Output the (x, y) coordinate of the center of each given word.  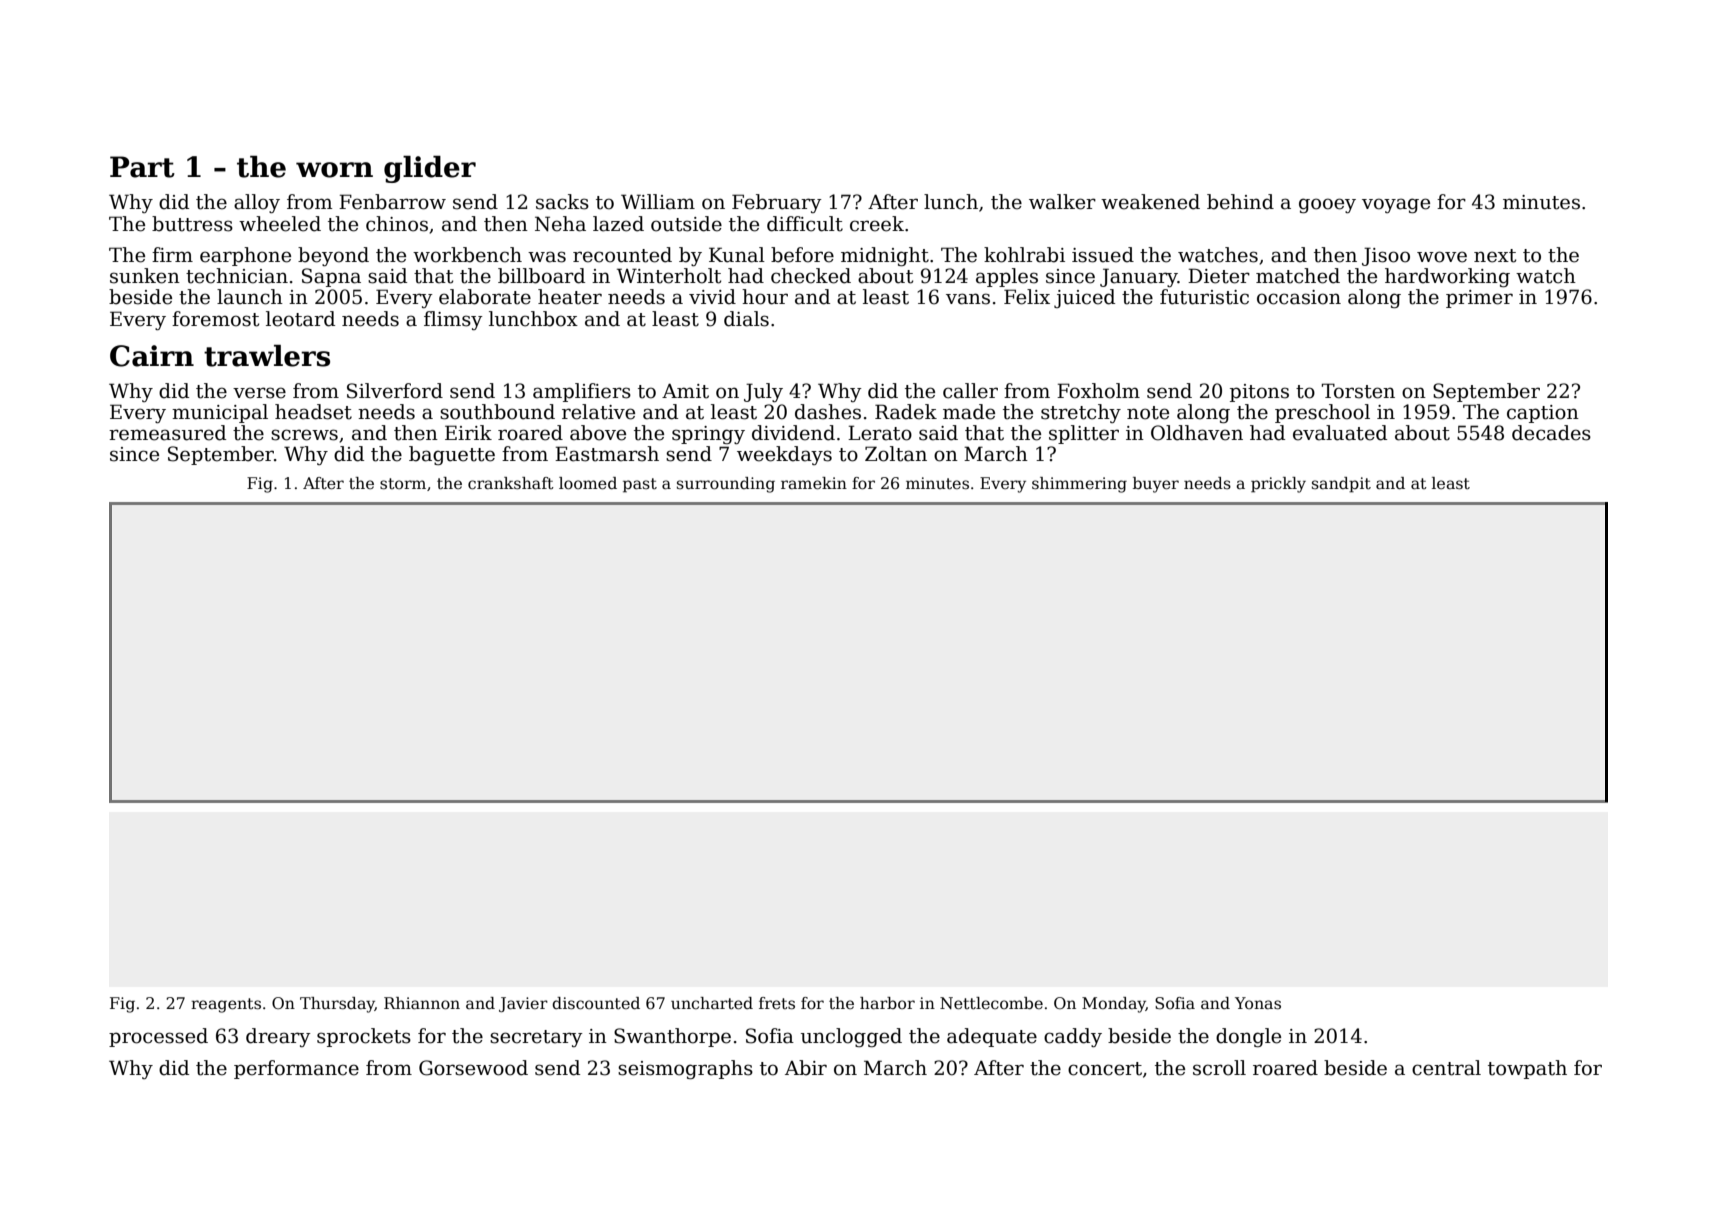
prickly (1278, 485)
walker (1062, 202)
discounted (596, 1003)
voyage (1396, 205)
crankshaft (511, 483)
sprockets (364, 1037)
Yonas (1258, 1003)
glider (430, 169)
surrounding (726, 485)
